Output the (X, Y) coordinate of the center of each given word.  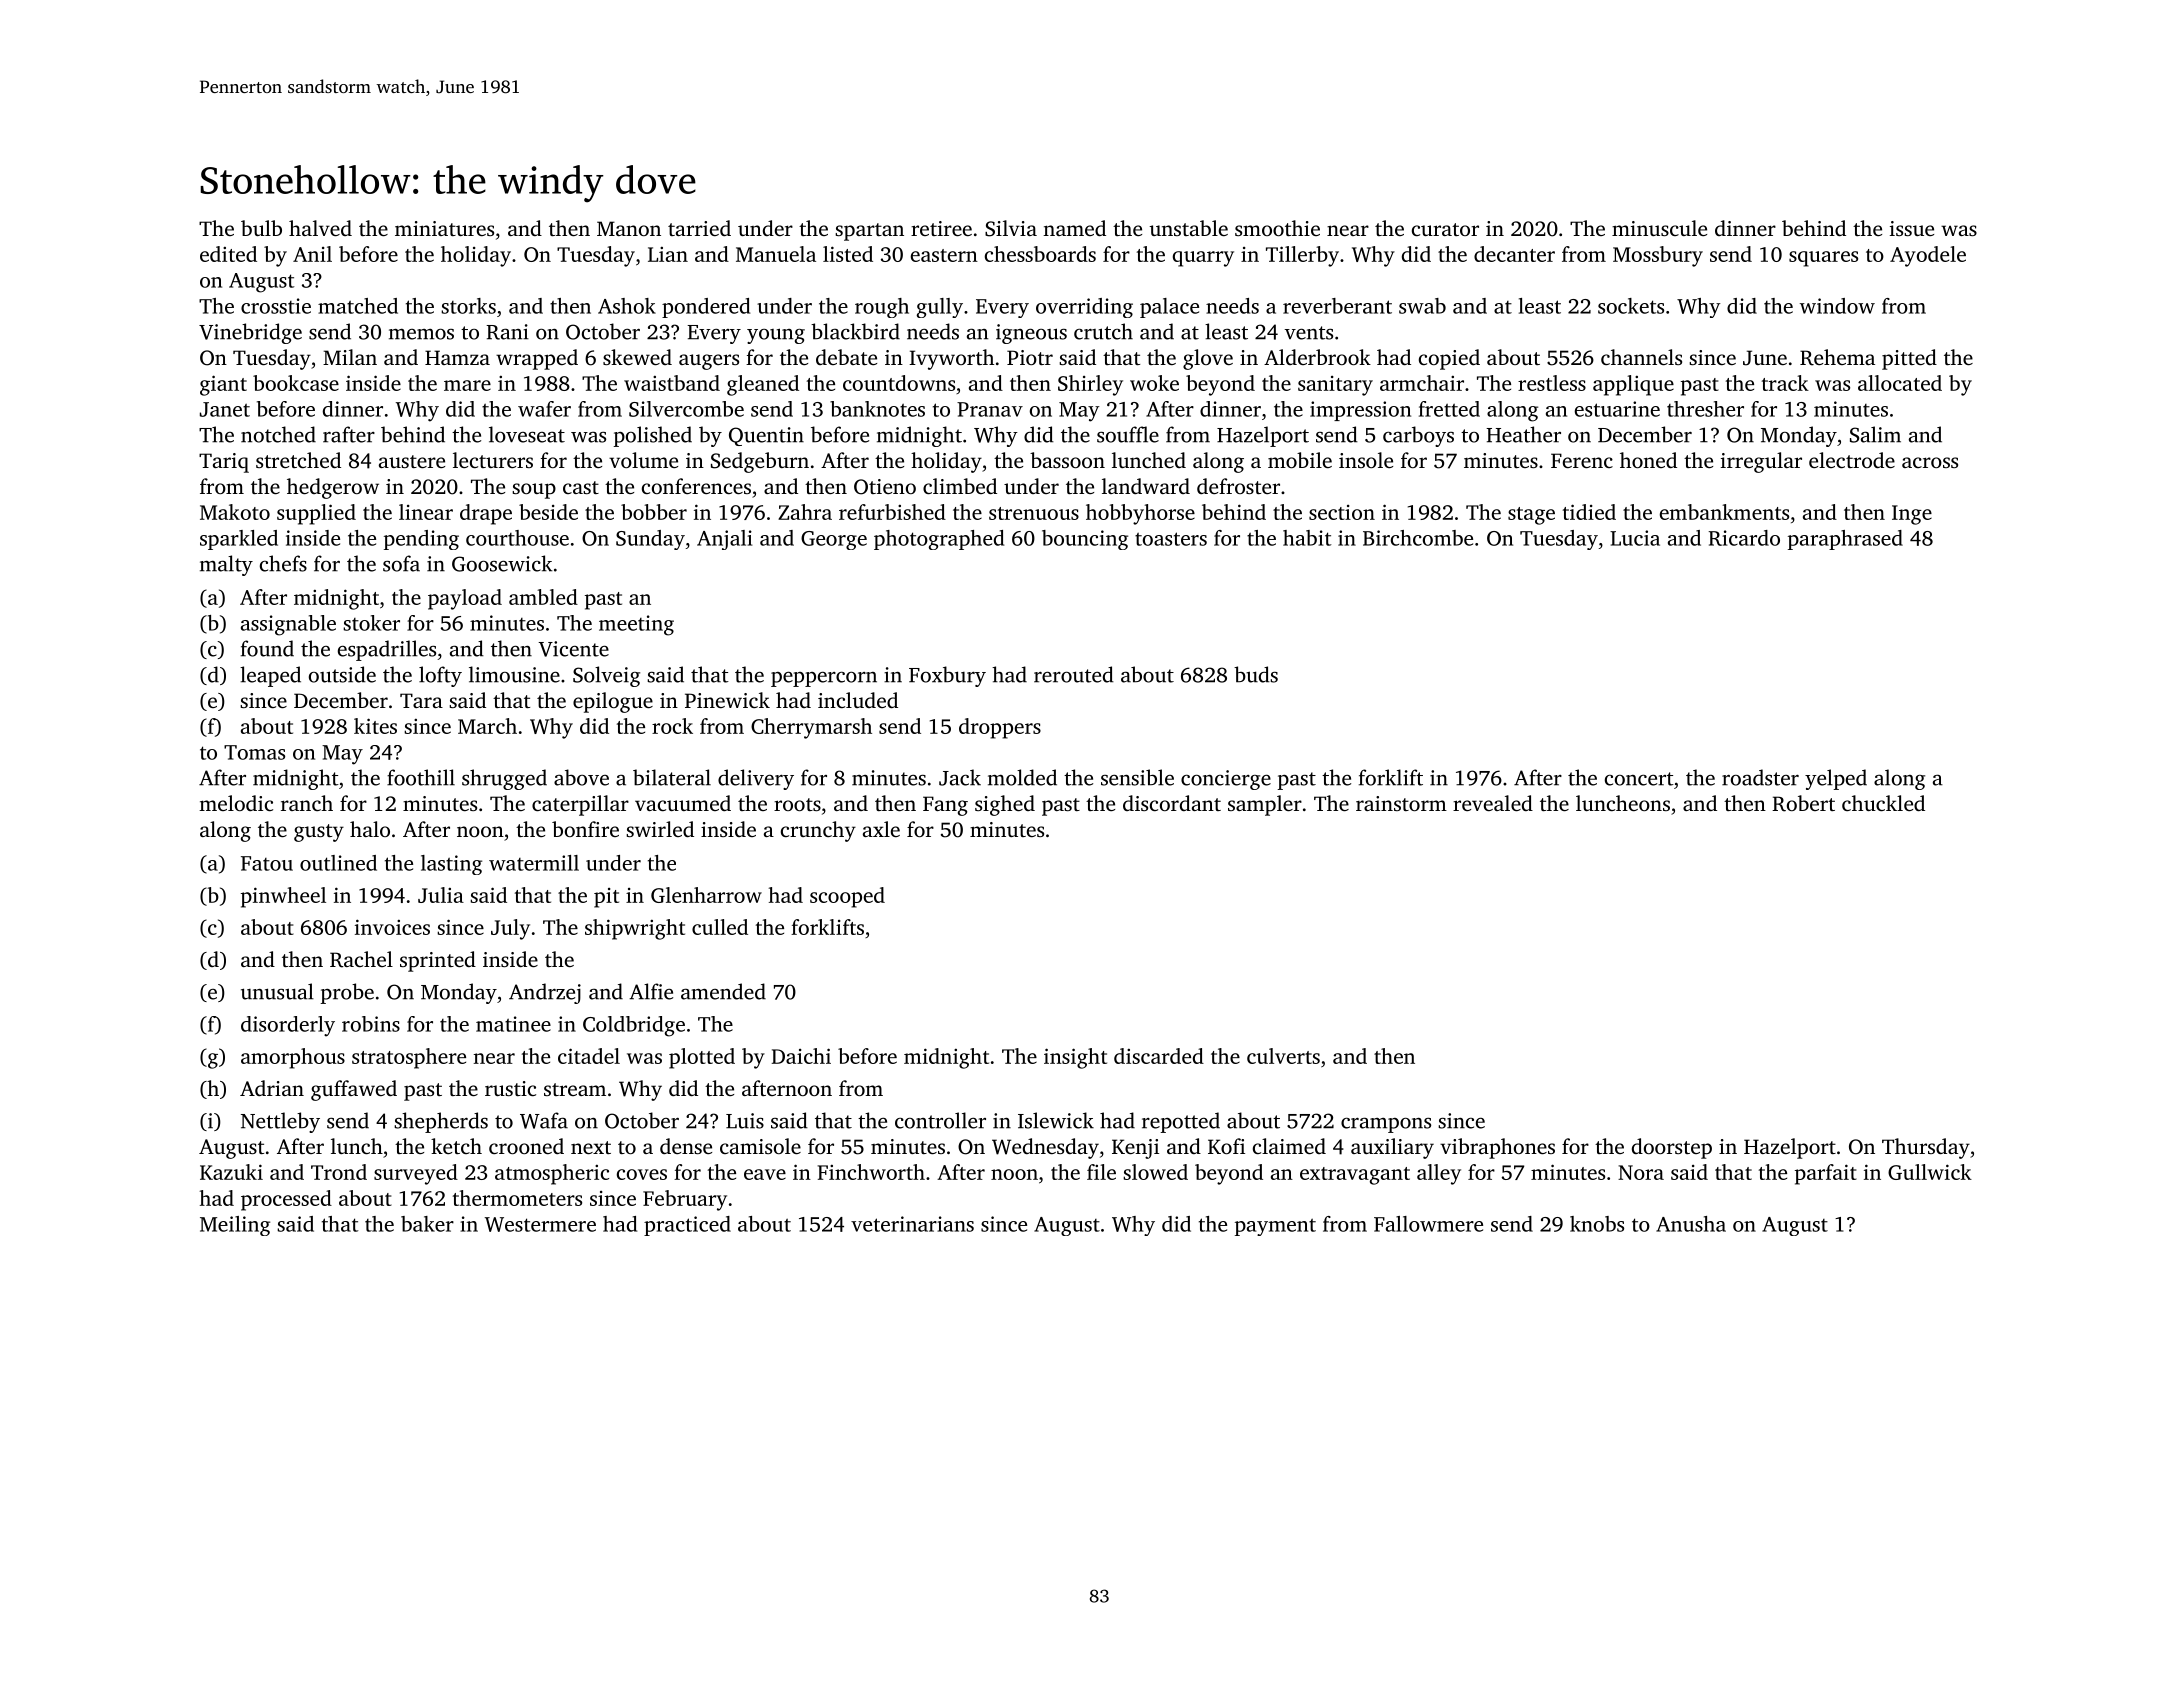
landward (1146, 486)
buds (1256, 674)
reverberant (1337, 306)
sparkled (239, 540)
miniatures (444, 228)
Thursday (1926, 1148)
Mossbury (1658, 256)
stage (1531, 516)
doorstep (1672, 1148)
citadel (589, 1056)
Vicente (573, 649)
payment (1275, 1227)
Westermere (540, 1224)
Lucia (1635, 538)
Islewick (1056, 1120)
